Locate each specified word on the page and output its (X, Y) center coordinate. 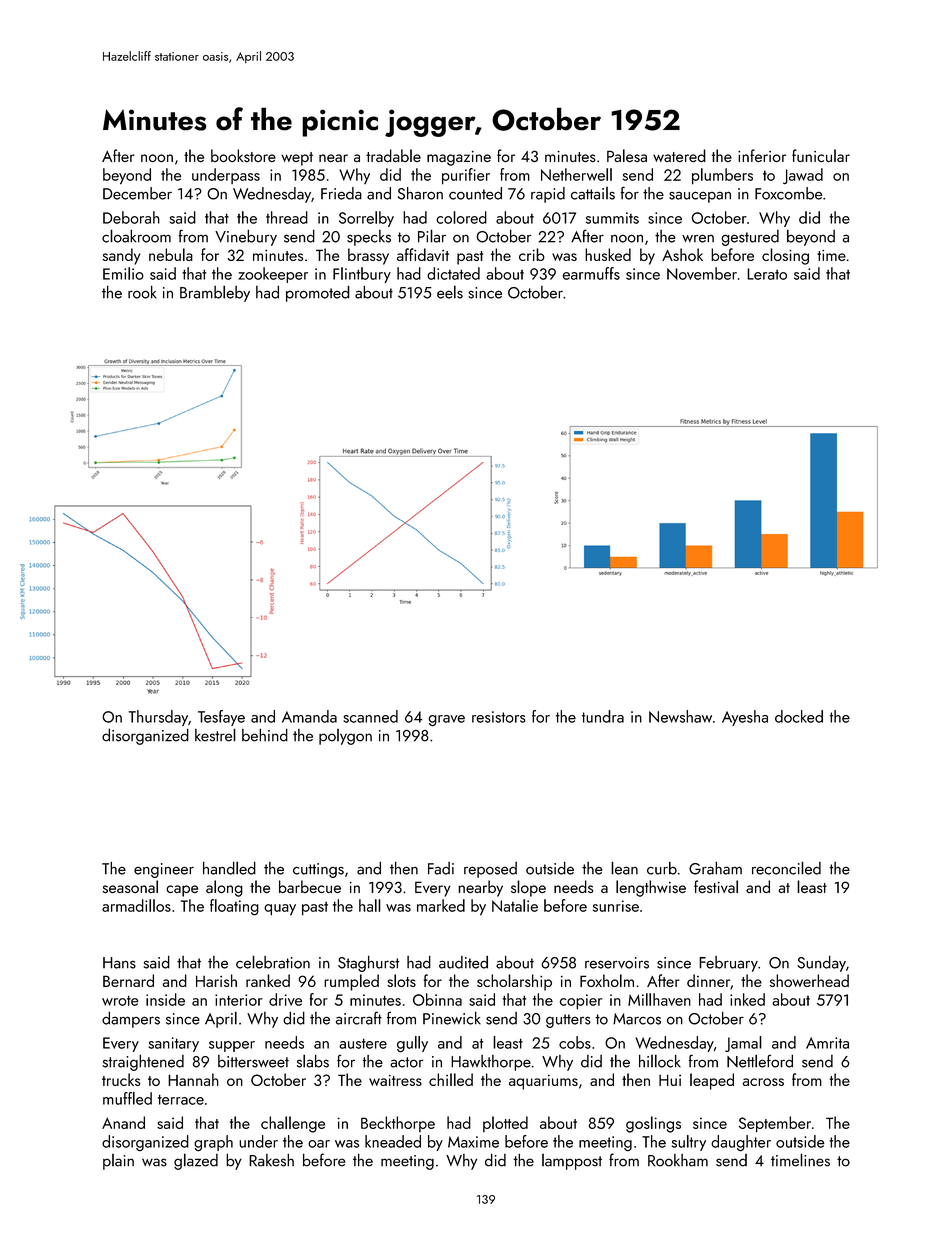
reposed (490, 870)
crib (532, 254)
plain (118, 1162)
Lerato (767, 274)
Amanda (309, 716)
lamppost (572, 1162)
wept (297, 159)
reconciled (786, 868)
